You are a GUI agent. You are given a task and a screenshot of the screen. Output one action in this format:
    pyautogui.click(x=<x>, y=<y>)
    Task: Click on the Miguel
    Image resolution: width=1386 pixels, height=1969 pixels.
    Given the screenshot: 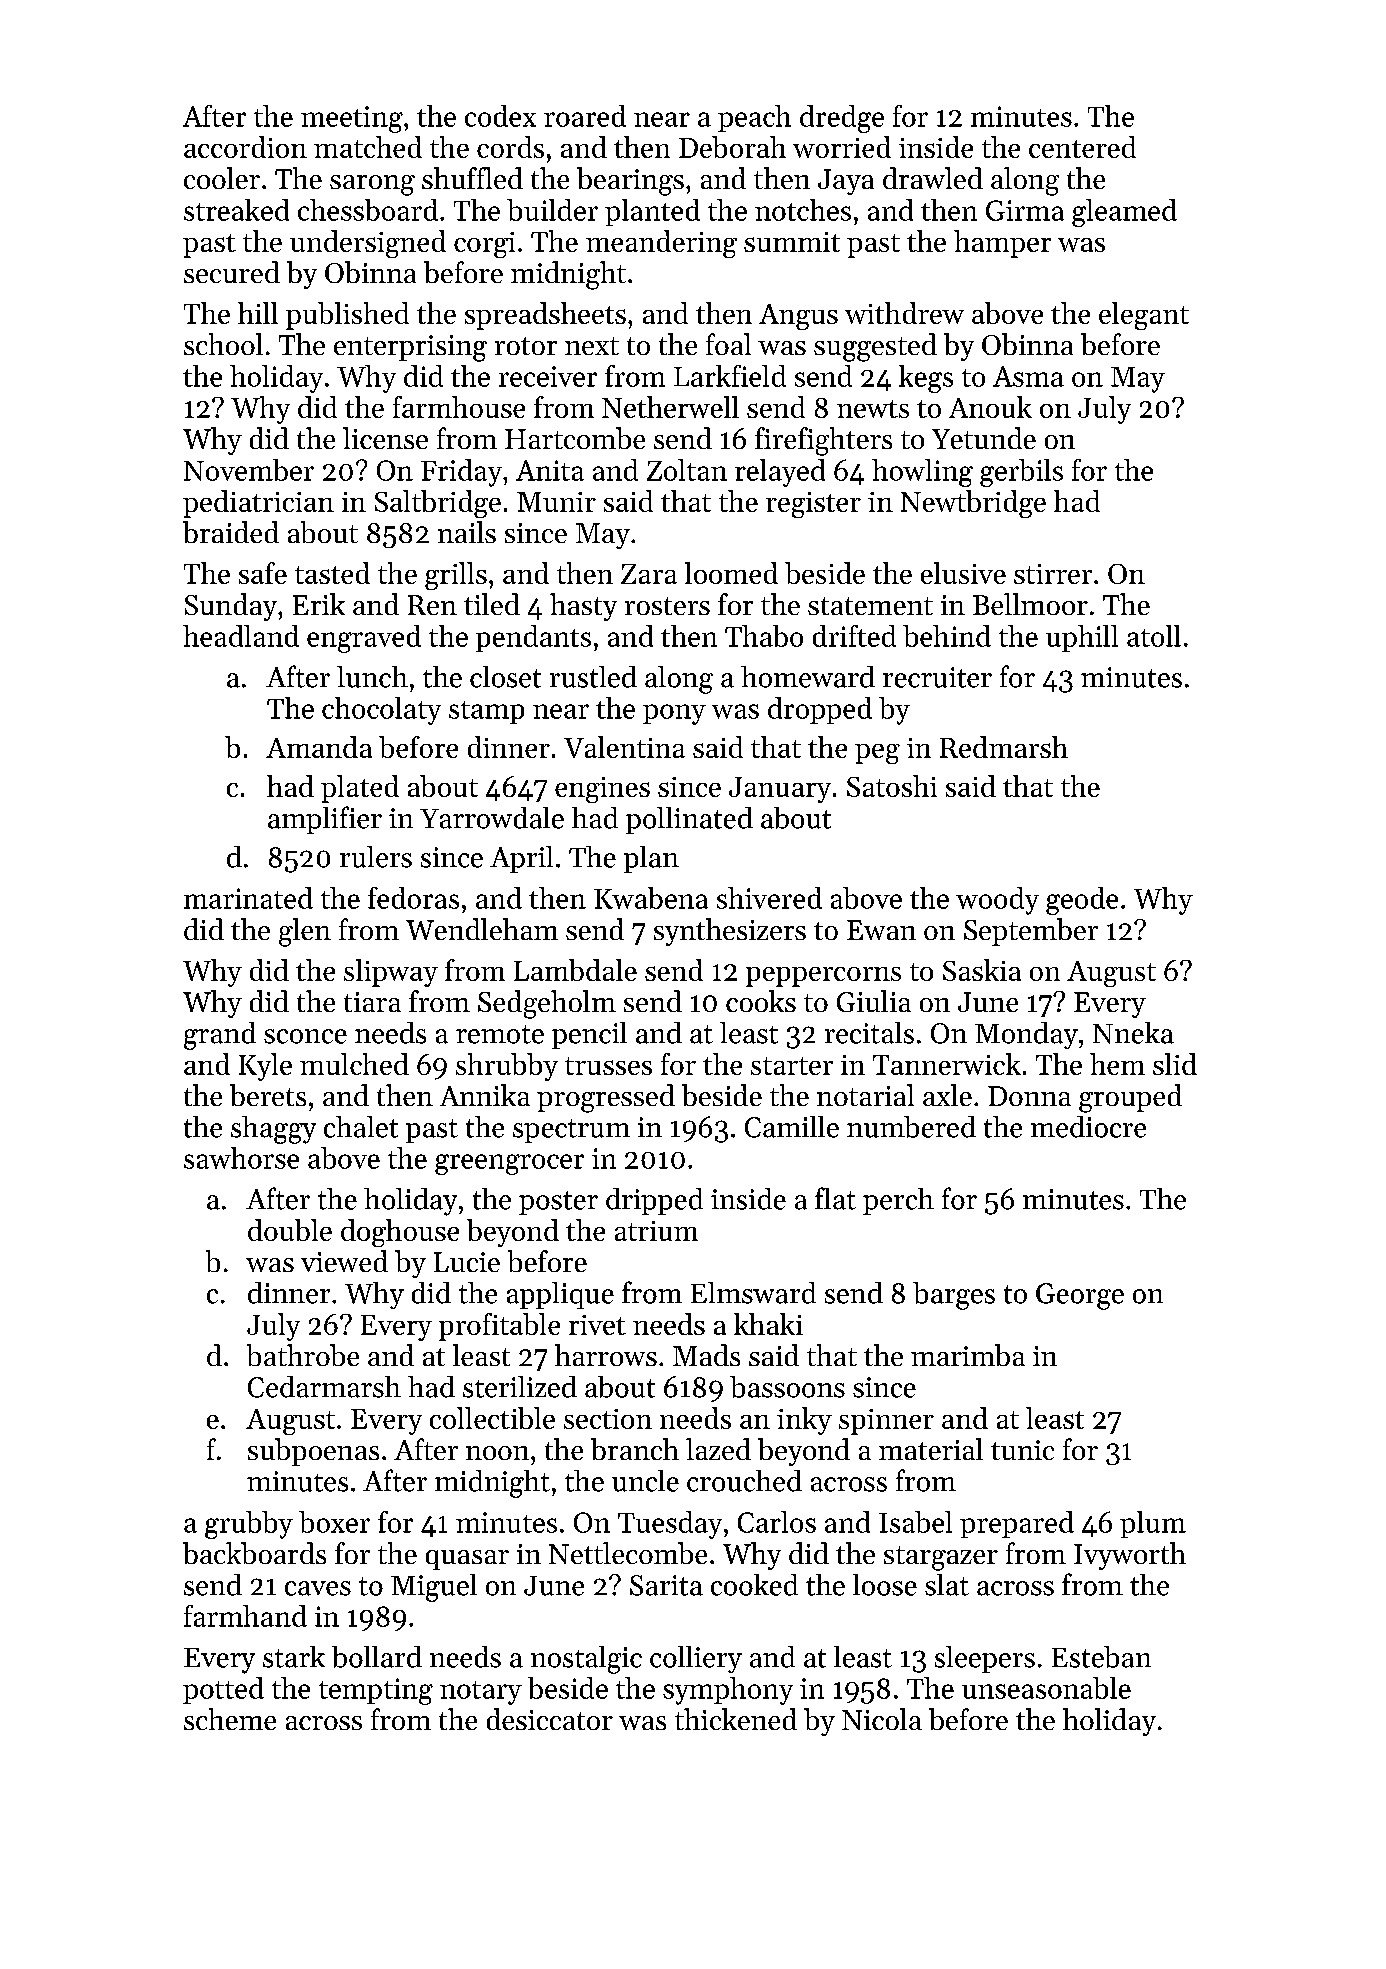 What is the action you would take?
    pyautogui.click(x=434, y=1588)
